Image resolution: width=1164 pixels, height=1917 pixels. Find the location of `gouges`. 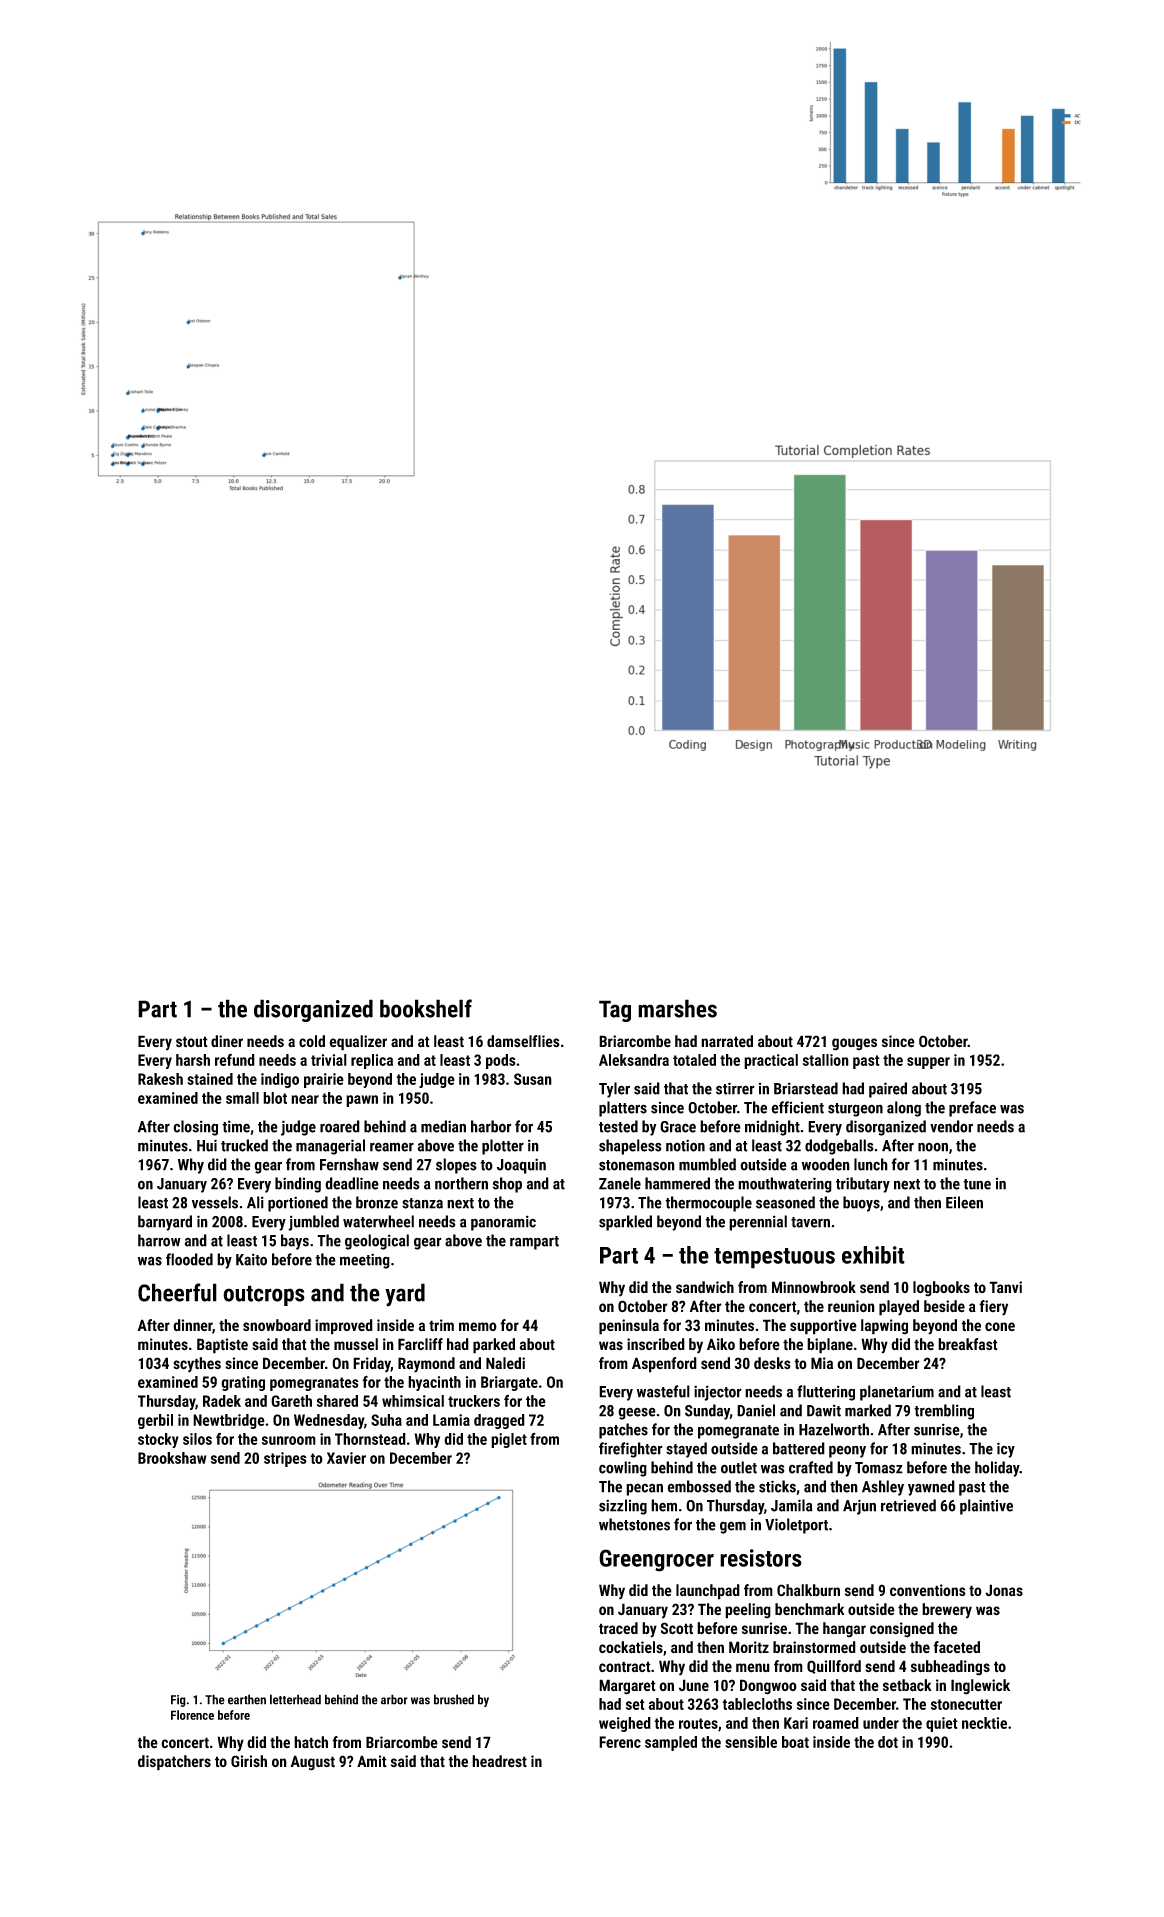

gouges is located at coordinates (854, 1044).
